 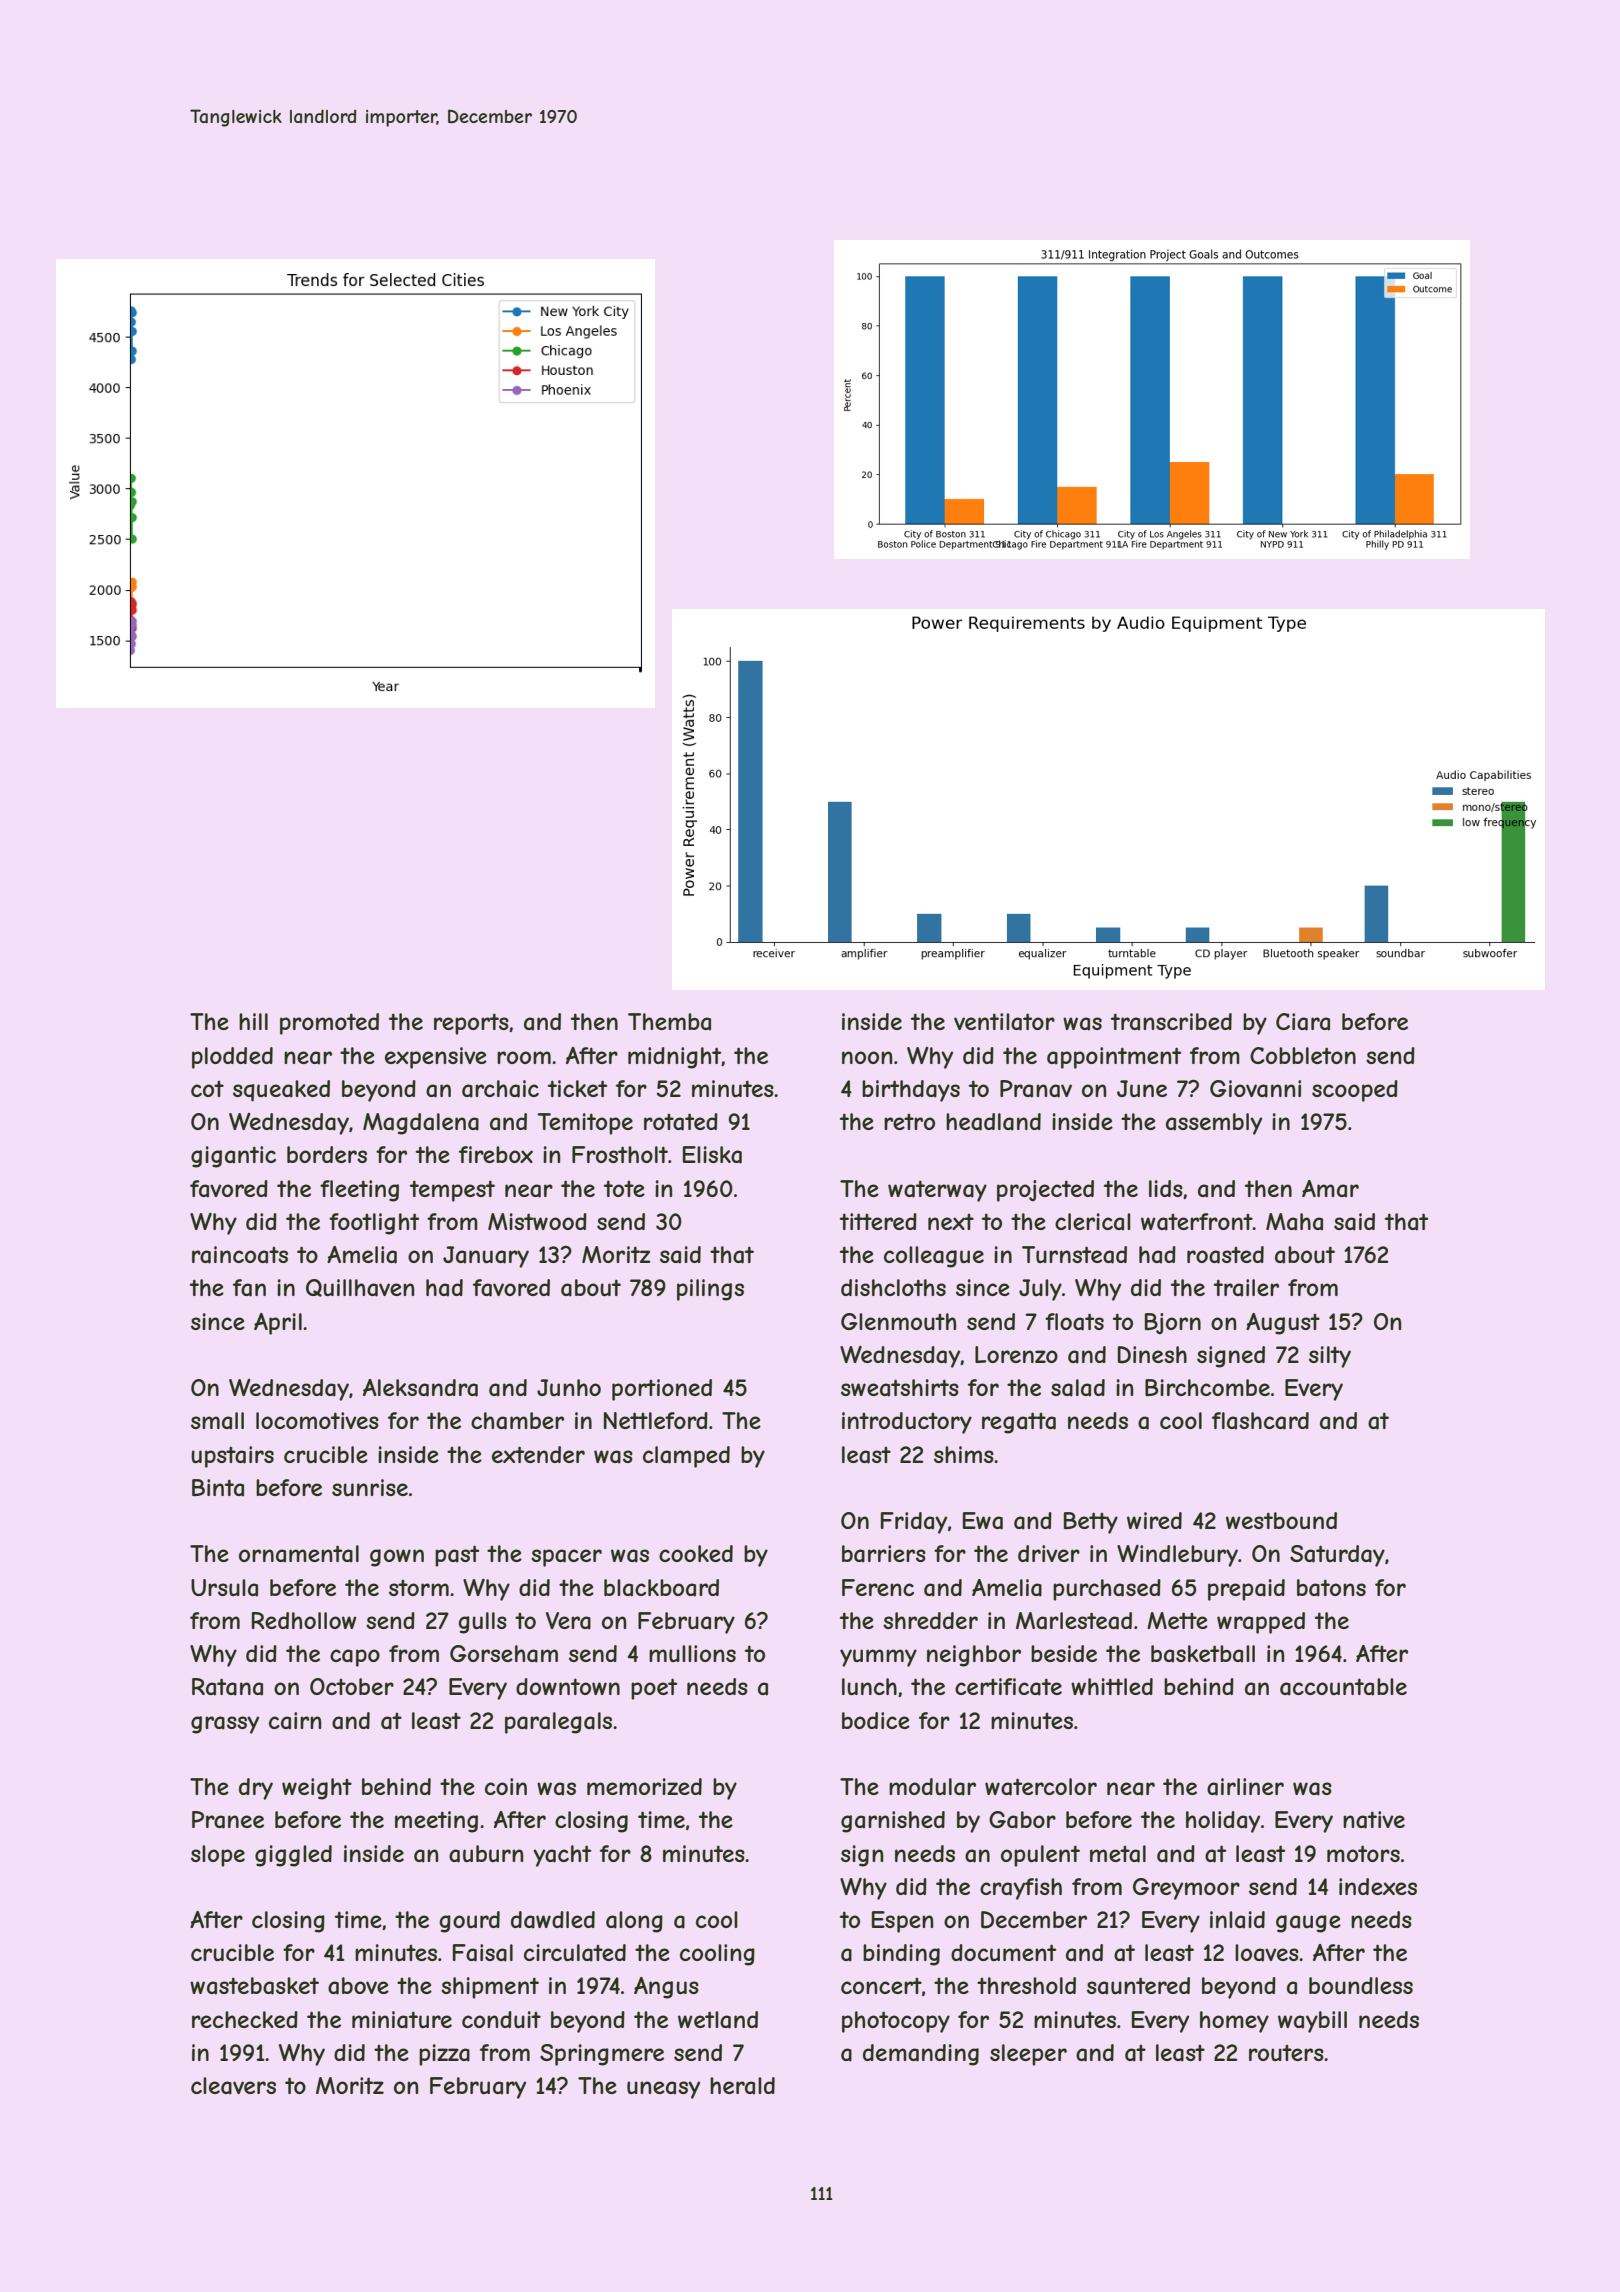 I want to click on waterfront, so click(x=1197, y=1222).
